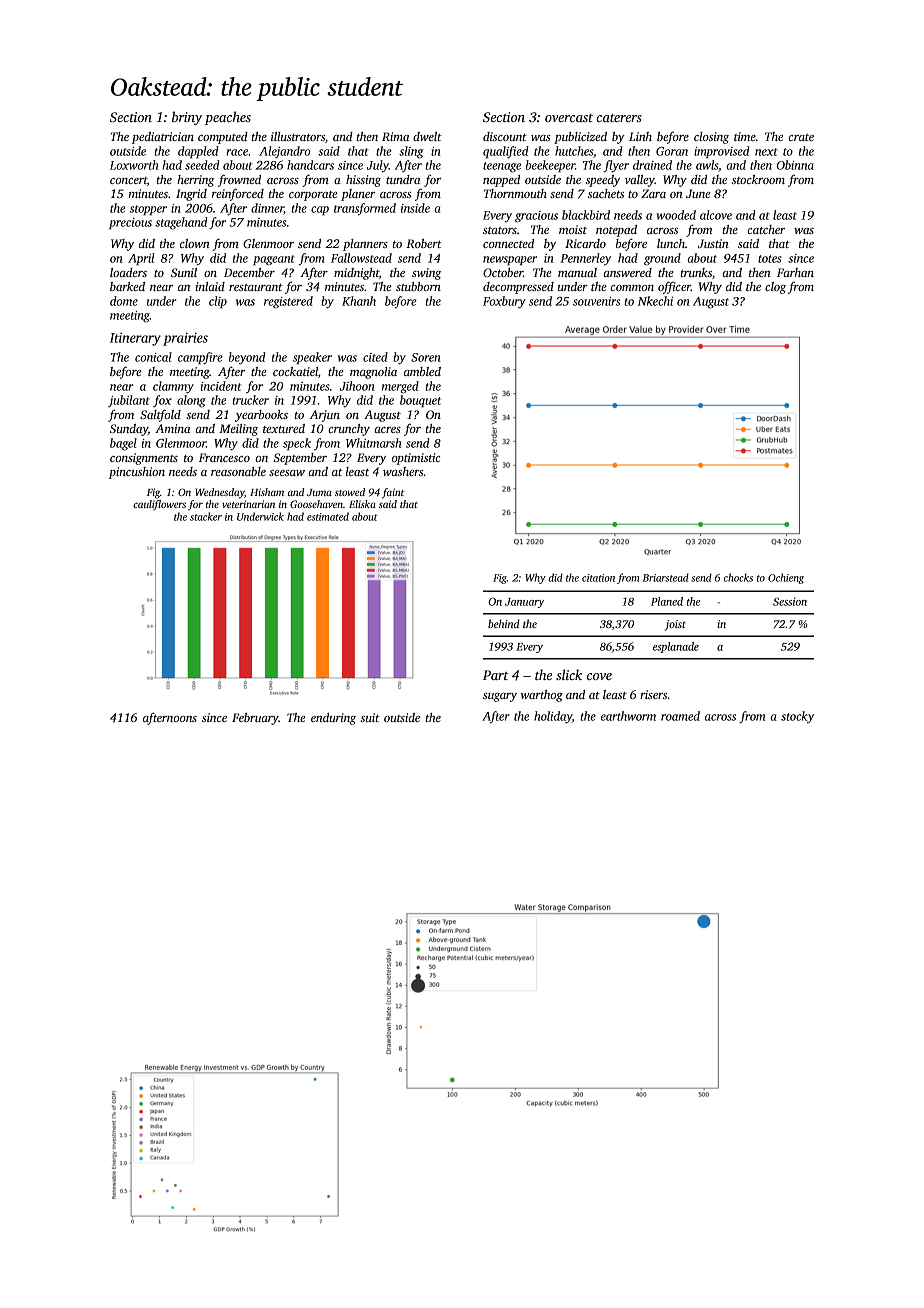 This page has width=924, height=1308. What do you see at coordinates (333, 719) in the page?
I see `enduring` at bounding box center [333, 719].
